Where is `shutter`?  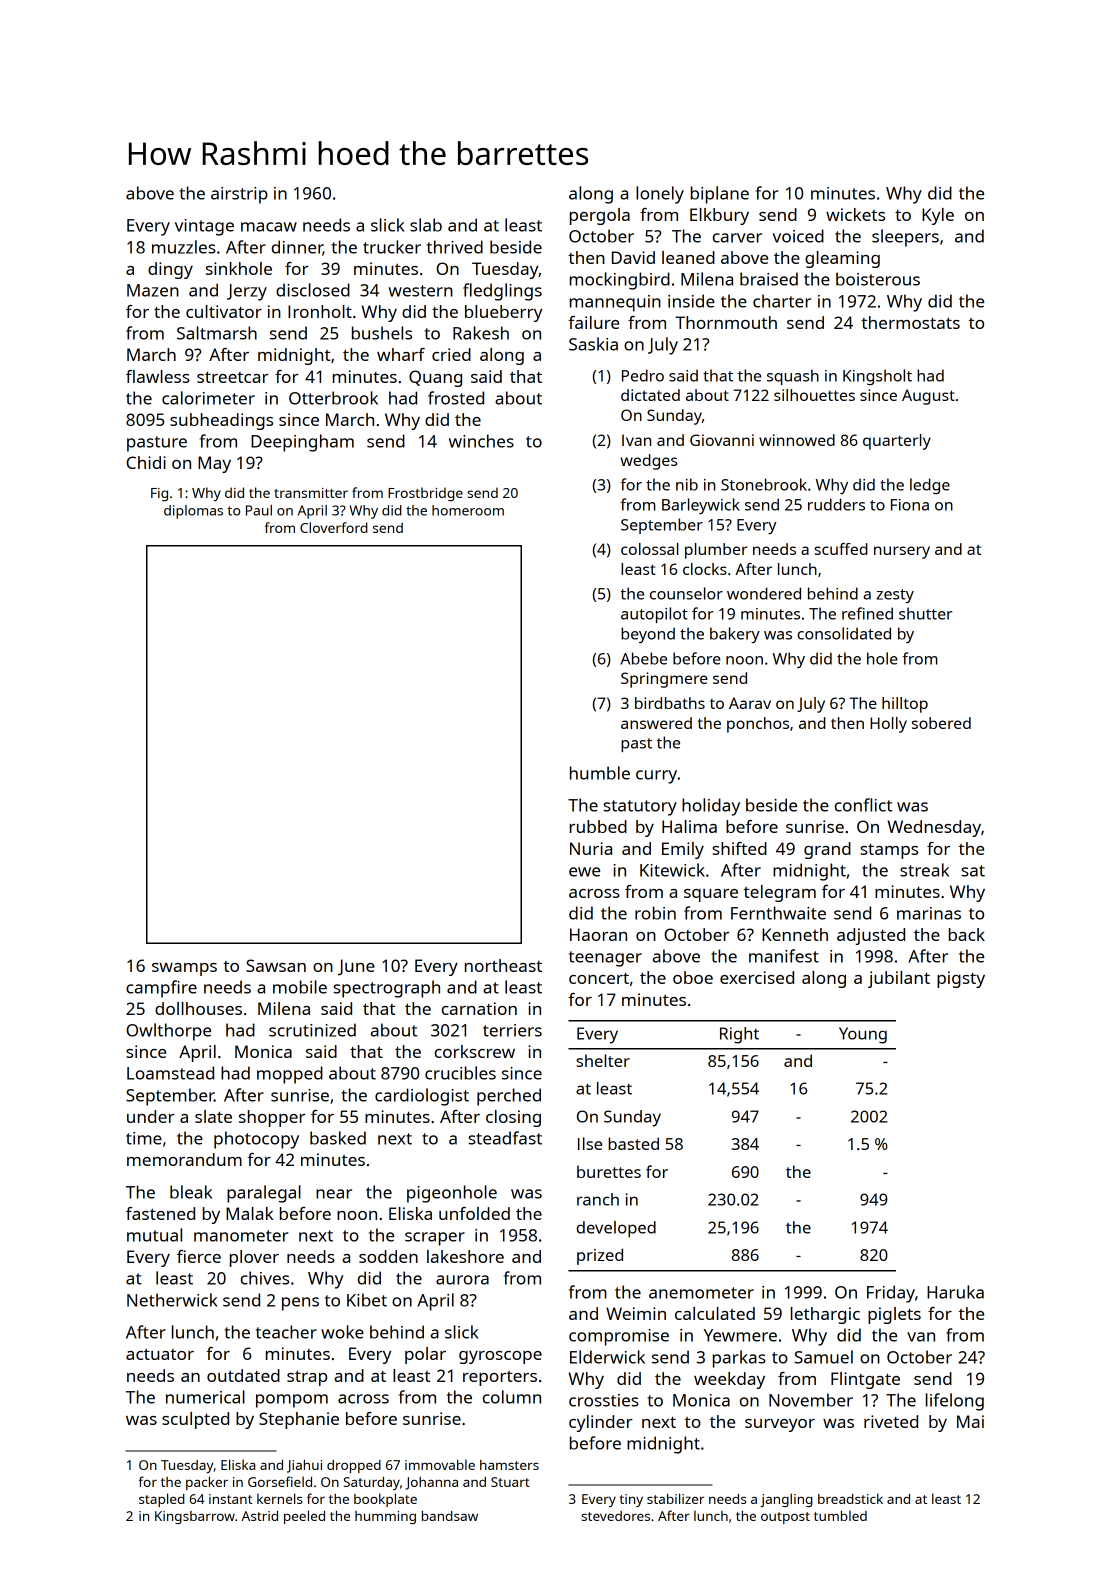 shutter is located at coordinates (926, 613).
